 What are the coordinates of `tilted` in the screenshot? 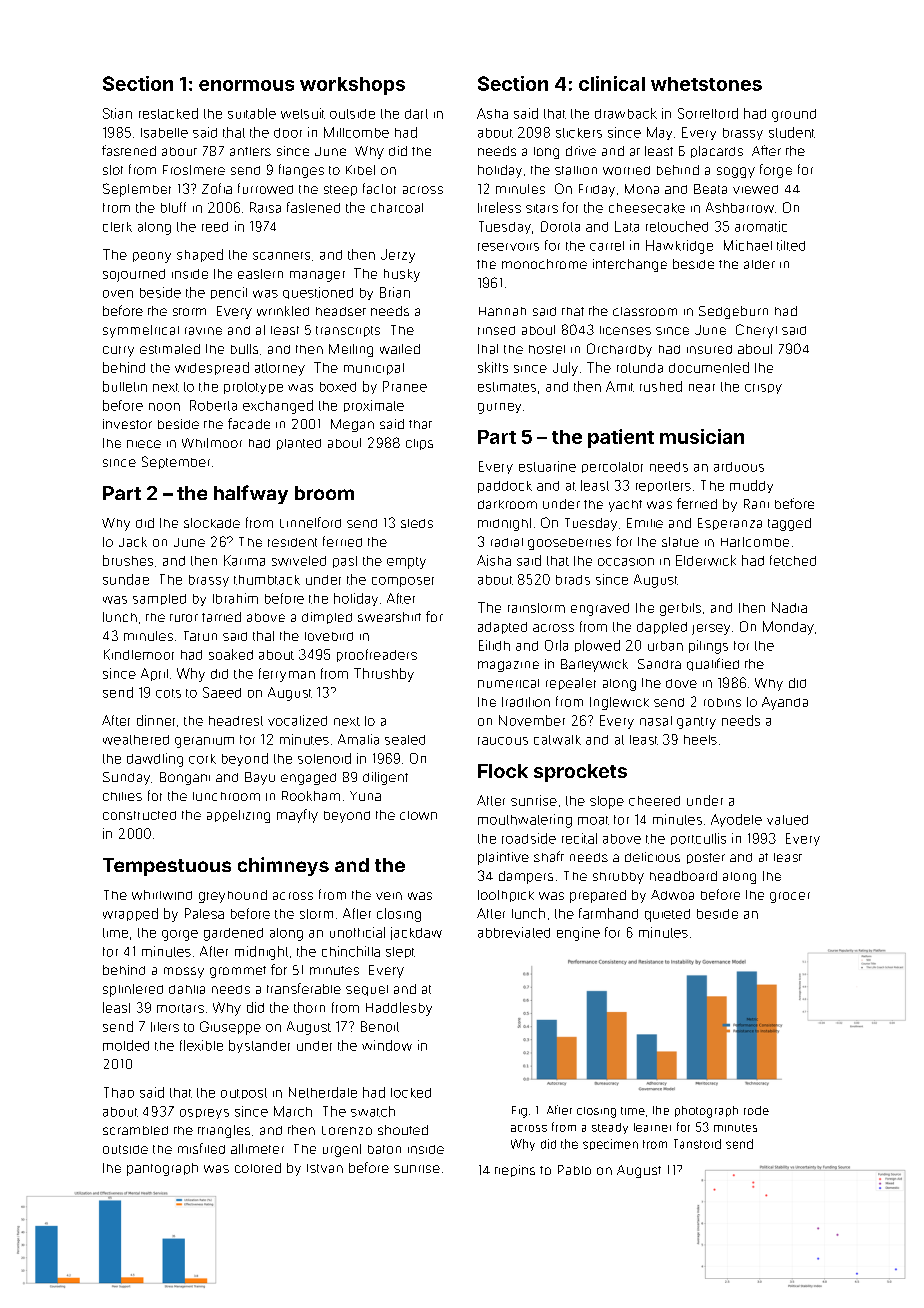 It's located at (791, 245).
